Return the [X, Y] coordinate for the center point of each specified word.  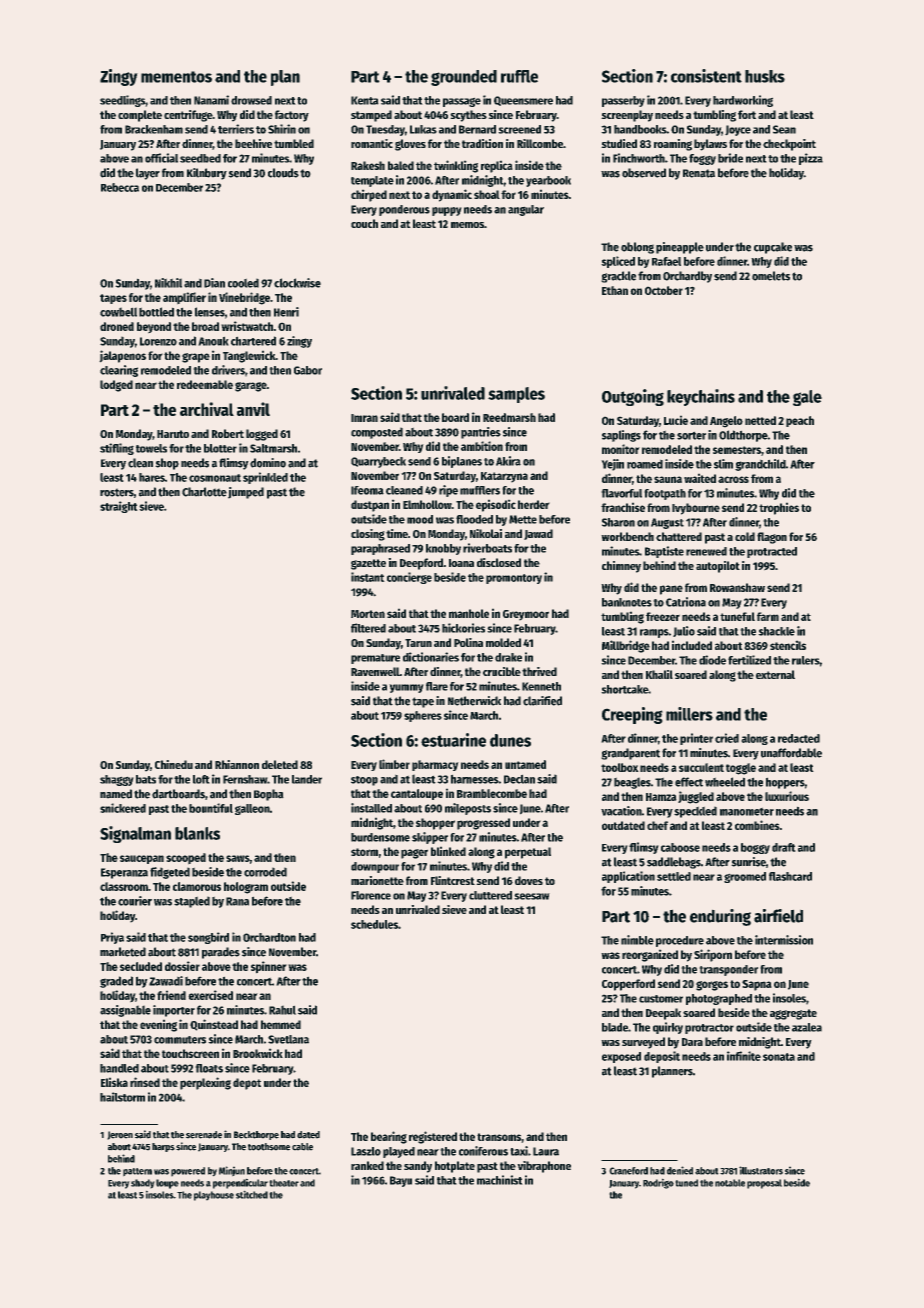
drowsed [251, 100]
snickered [123, 808]
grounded [464, 78]
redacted [799, 738]
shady [143, 1184]
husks [765, 76]
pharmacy [435, 765]
